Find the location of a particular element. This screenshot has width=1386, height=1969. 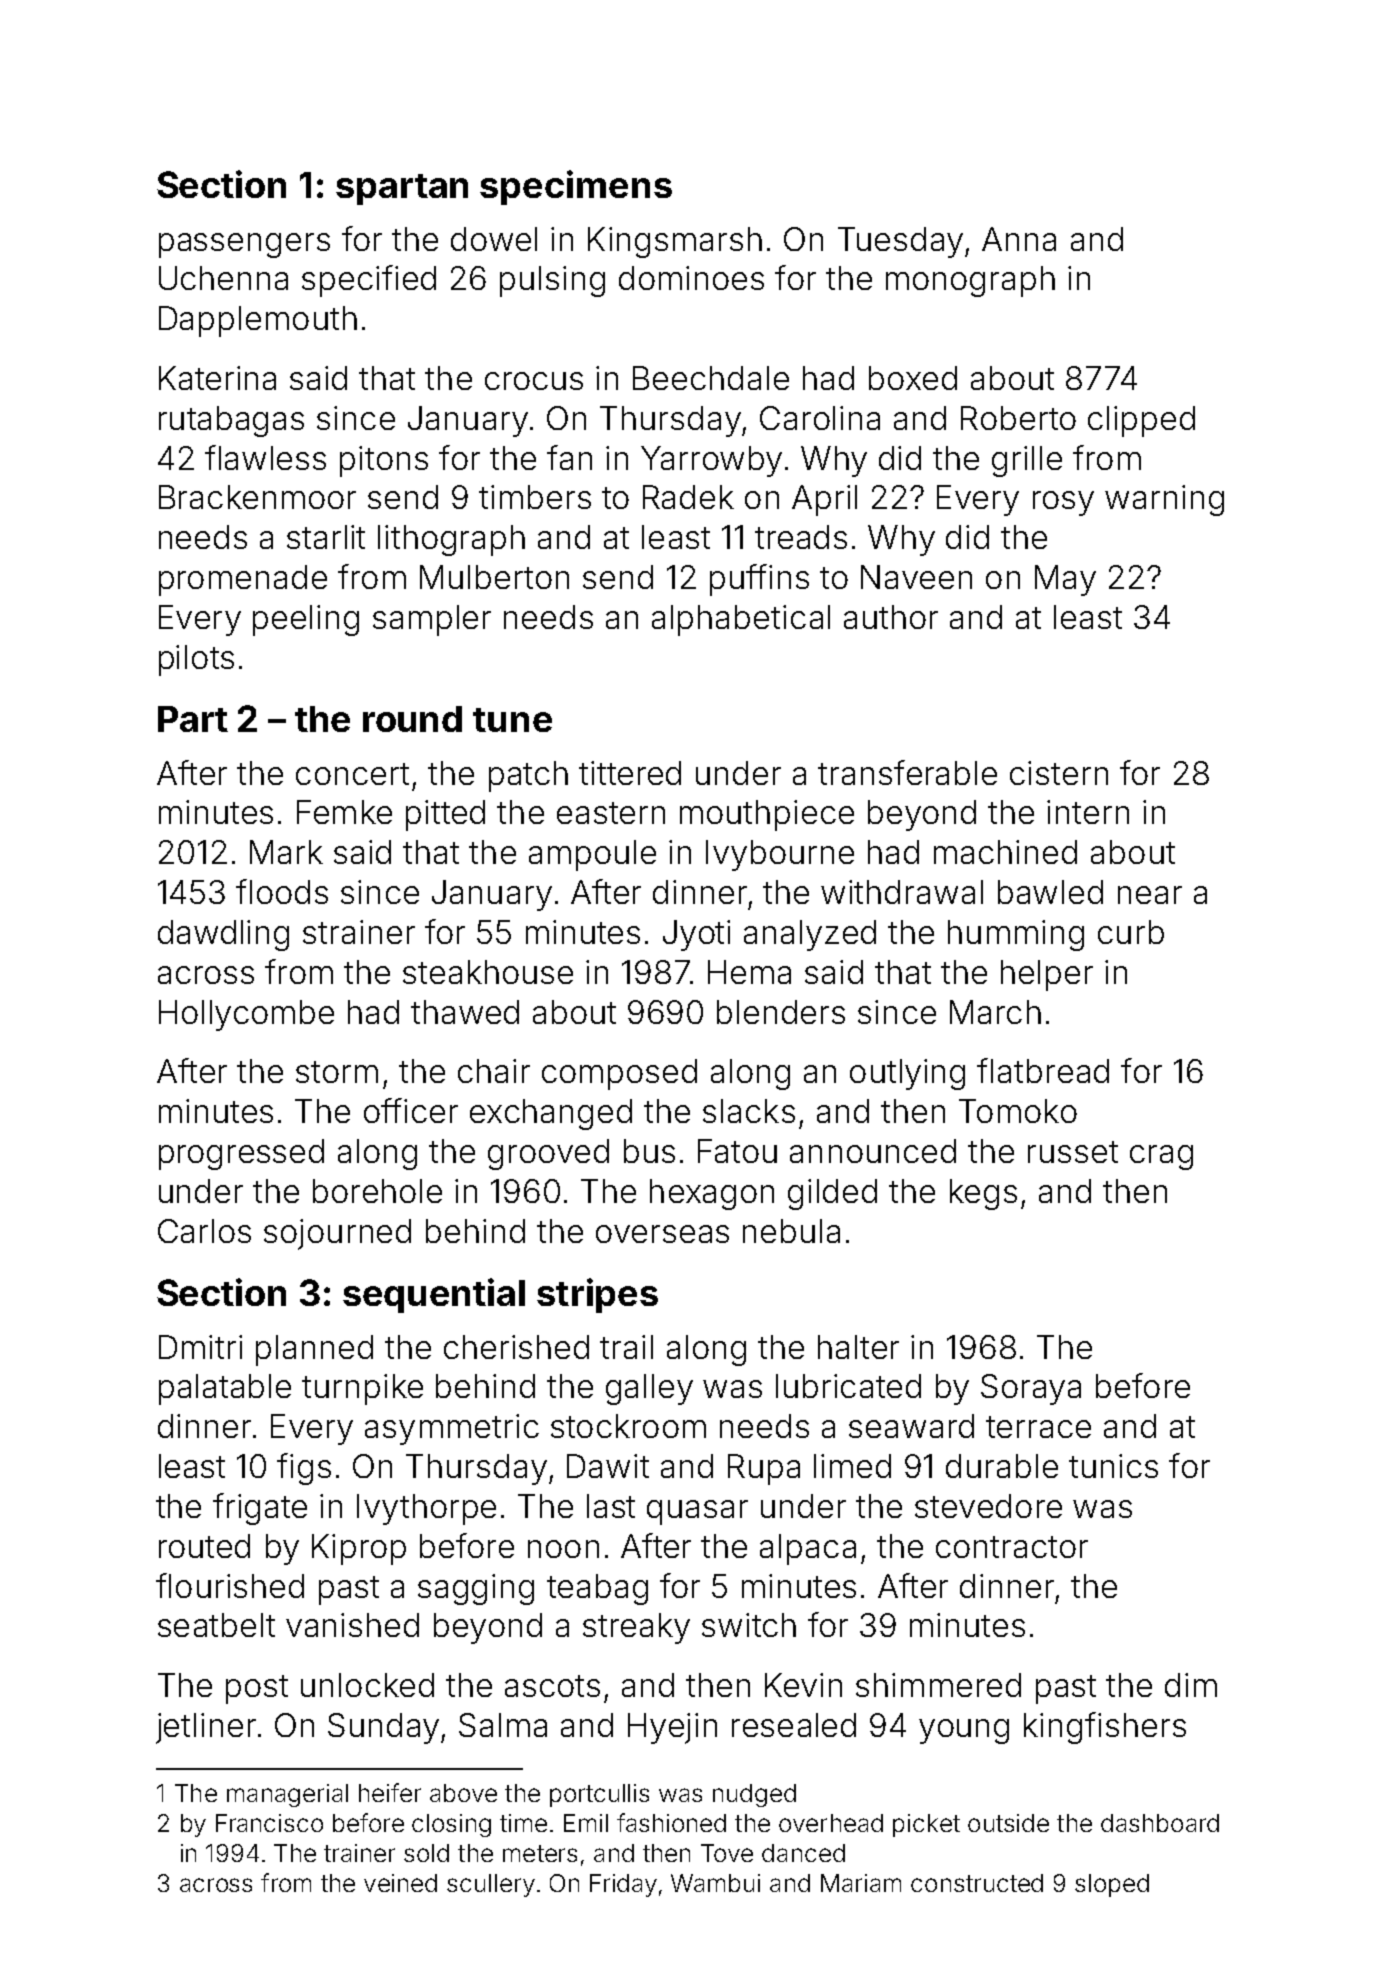

jetliner is located at coordinates (206, 1728).
